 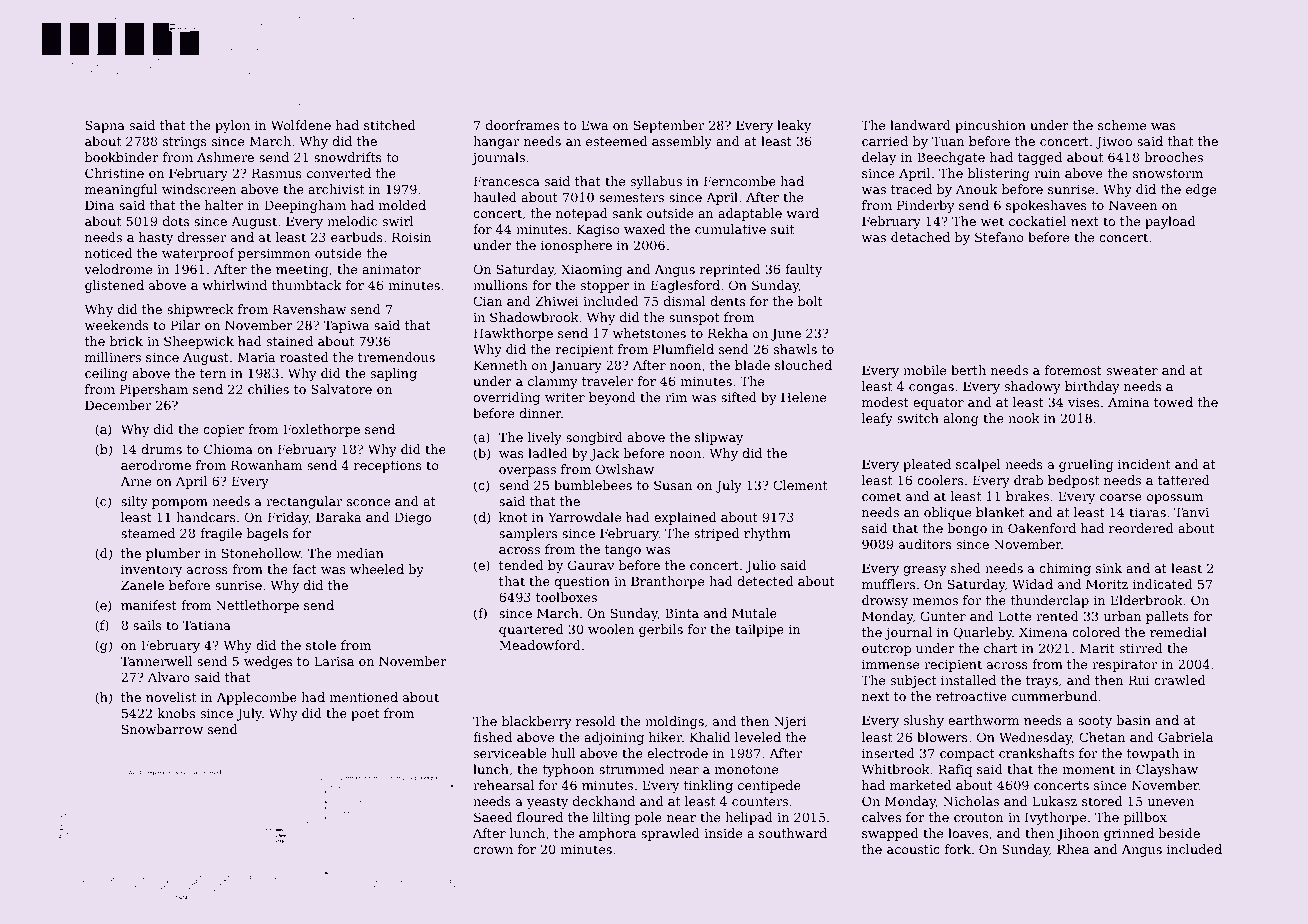 I want to click on swirl, so click(x=398, y=221).
